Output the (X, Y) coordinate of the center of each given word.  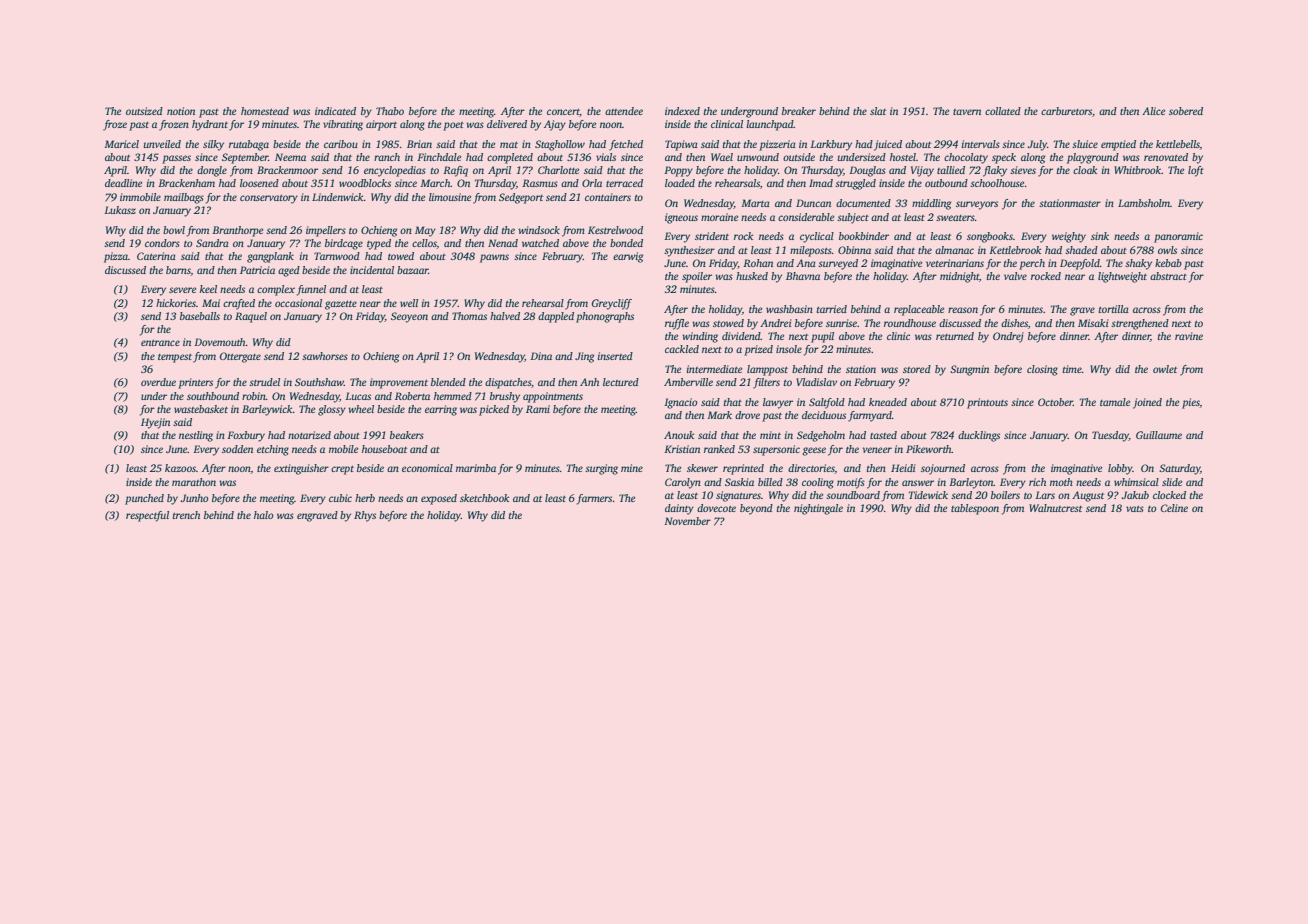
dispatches (508, 383)
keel (208, 289)
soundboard (853, 495)
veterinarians (955, 263)
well (409, 303)
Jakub (1135, 495)
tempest (175, 358)
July (1037, 145)
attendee (624, 111)
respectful (147, 516)
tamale (1115, 402)
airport (381, 125)
